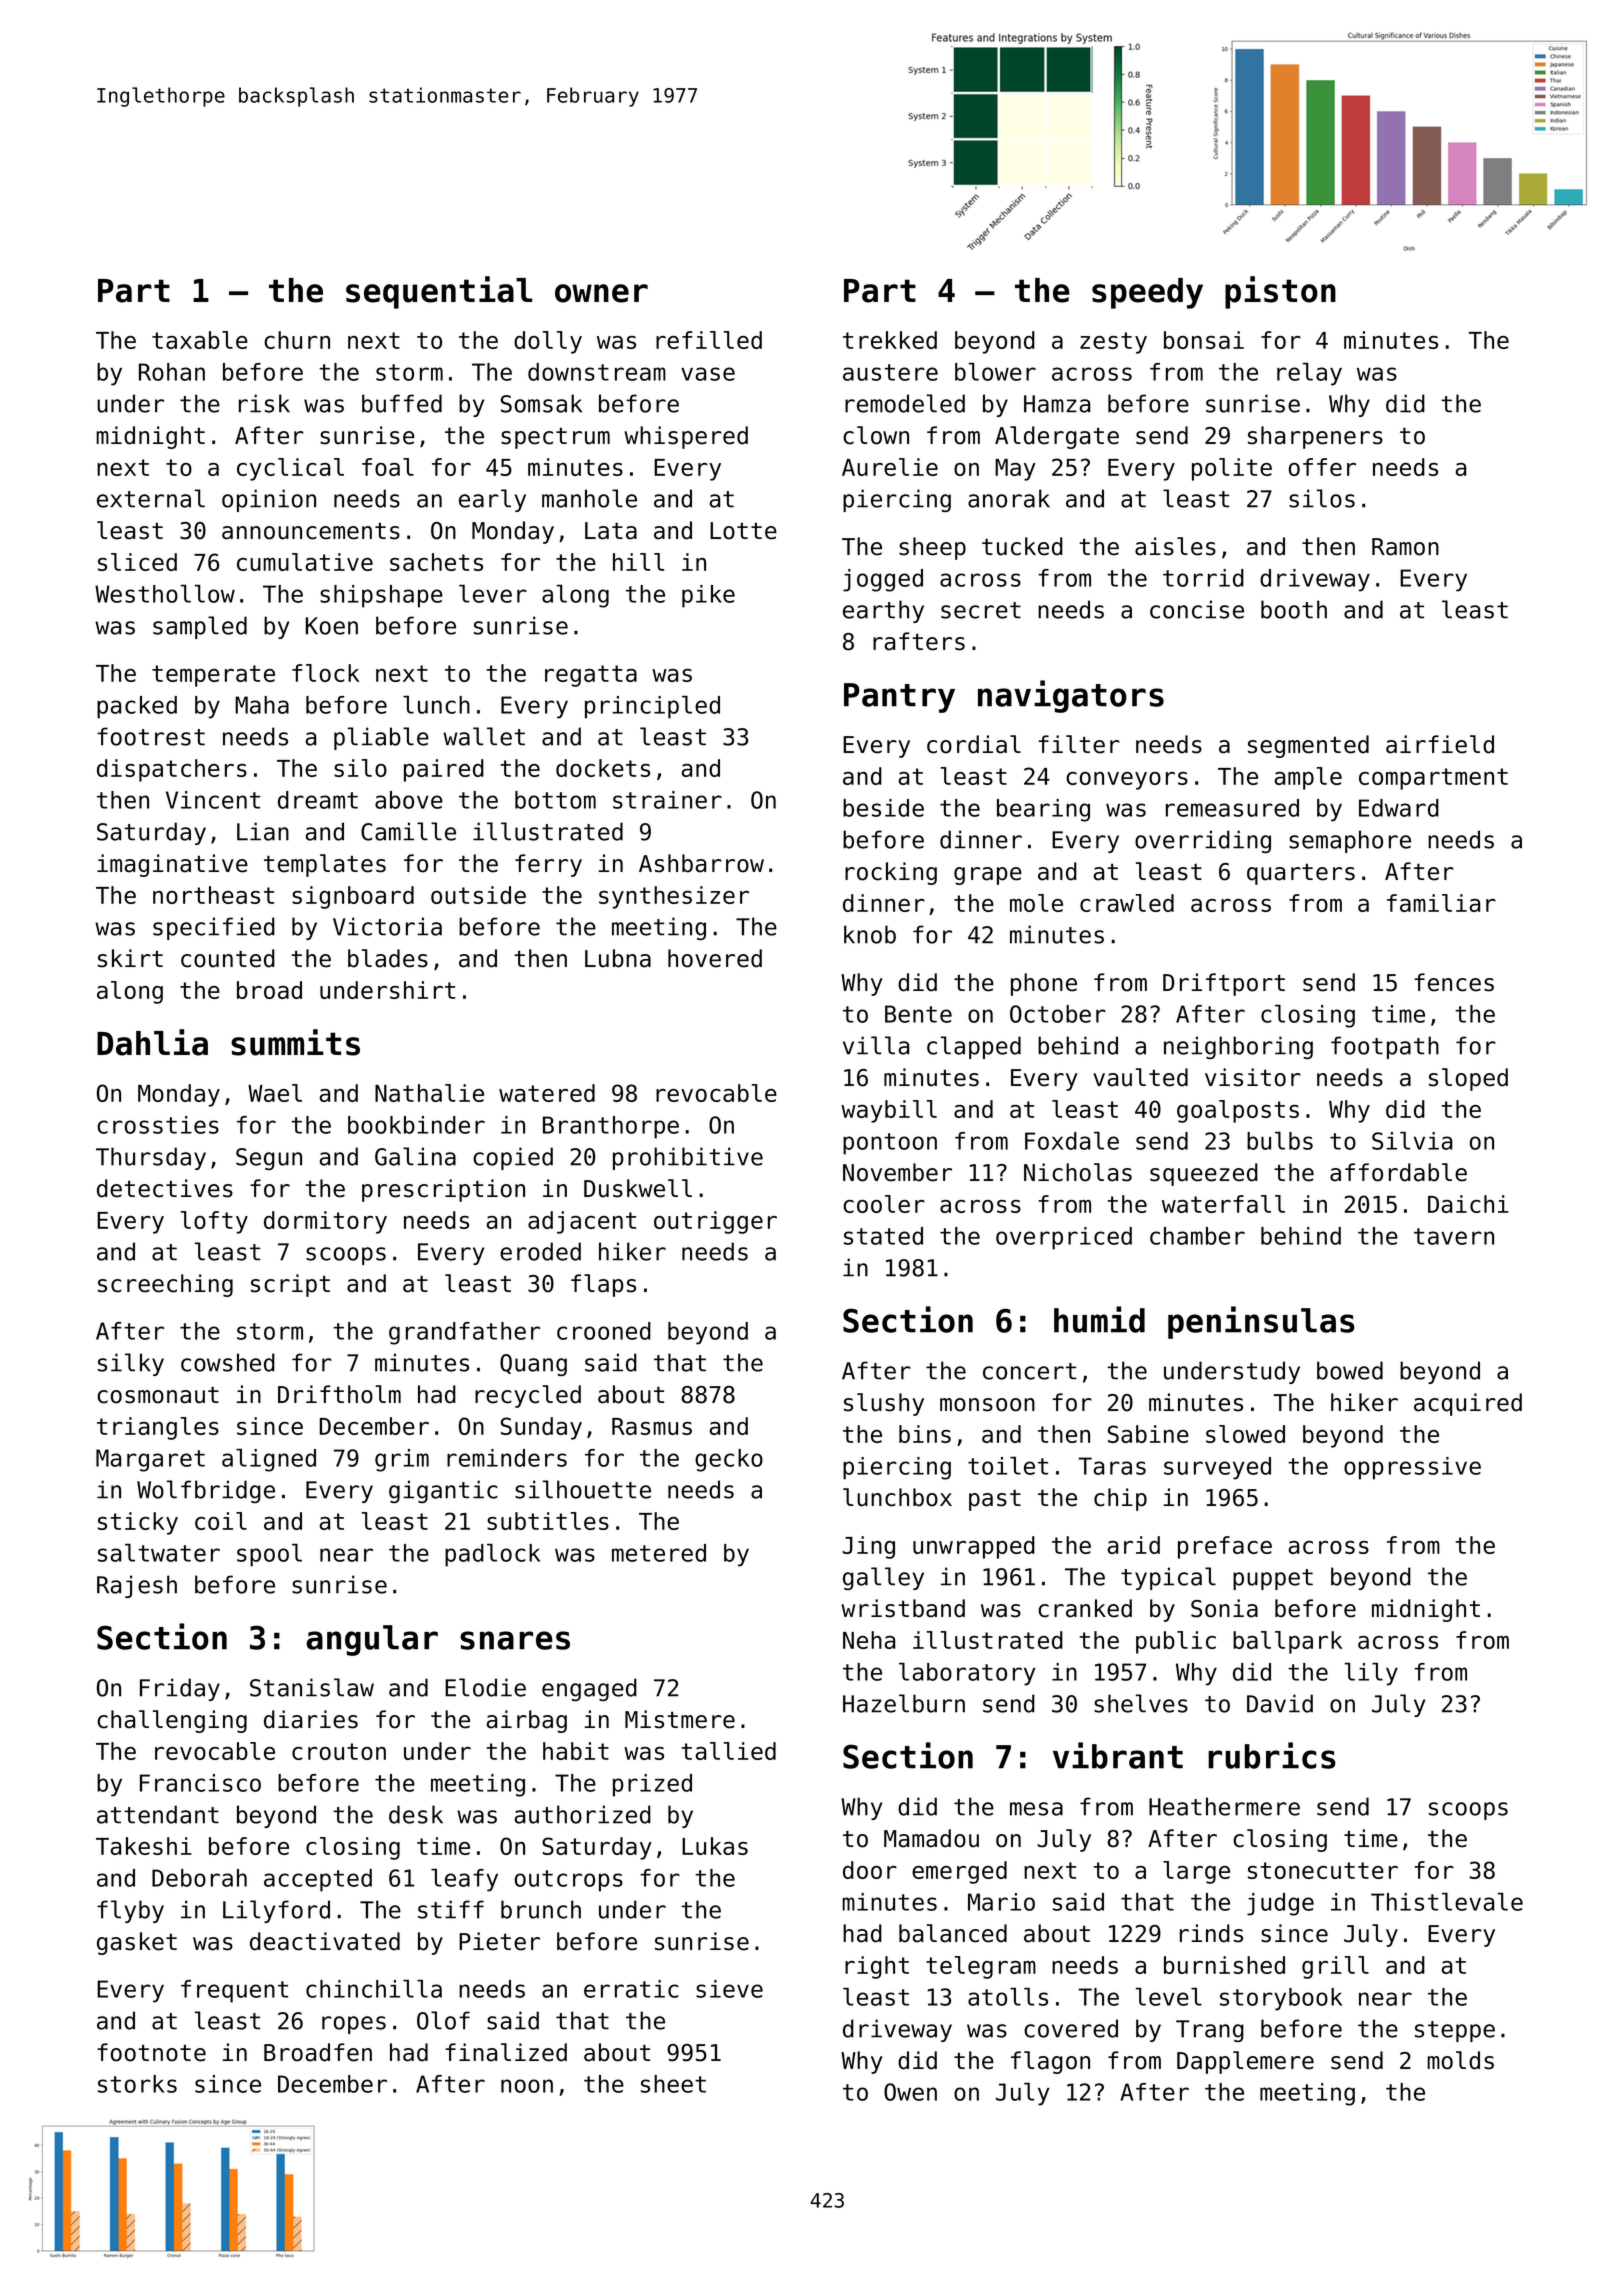  What do you see at coordinates (1405, 547) in the screenshot?
I see `Ramon` at bounding box center [1405, 547].
